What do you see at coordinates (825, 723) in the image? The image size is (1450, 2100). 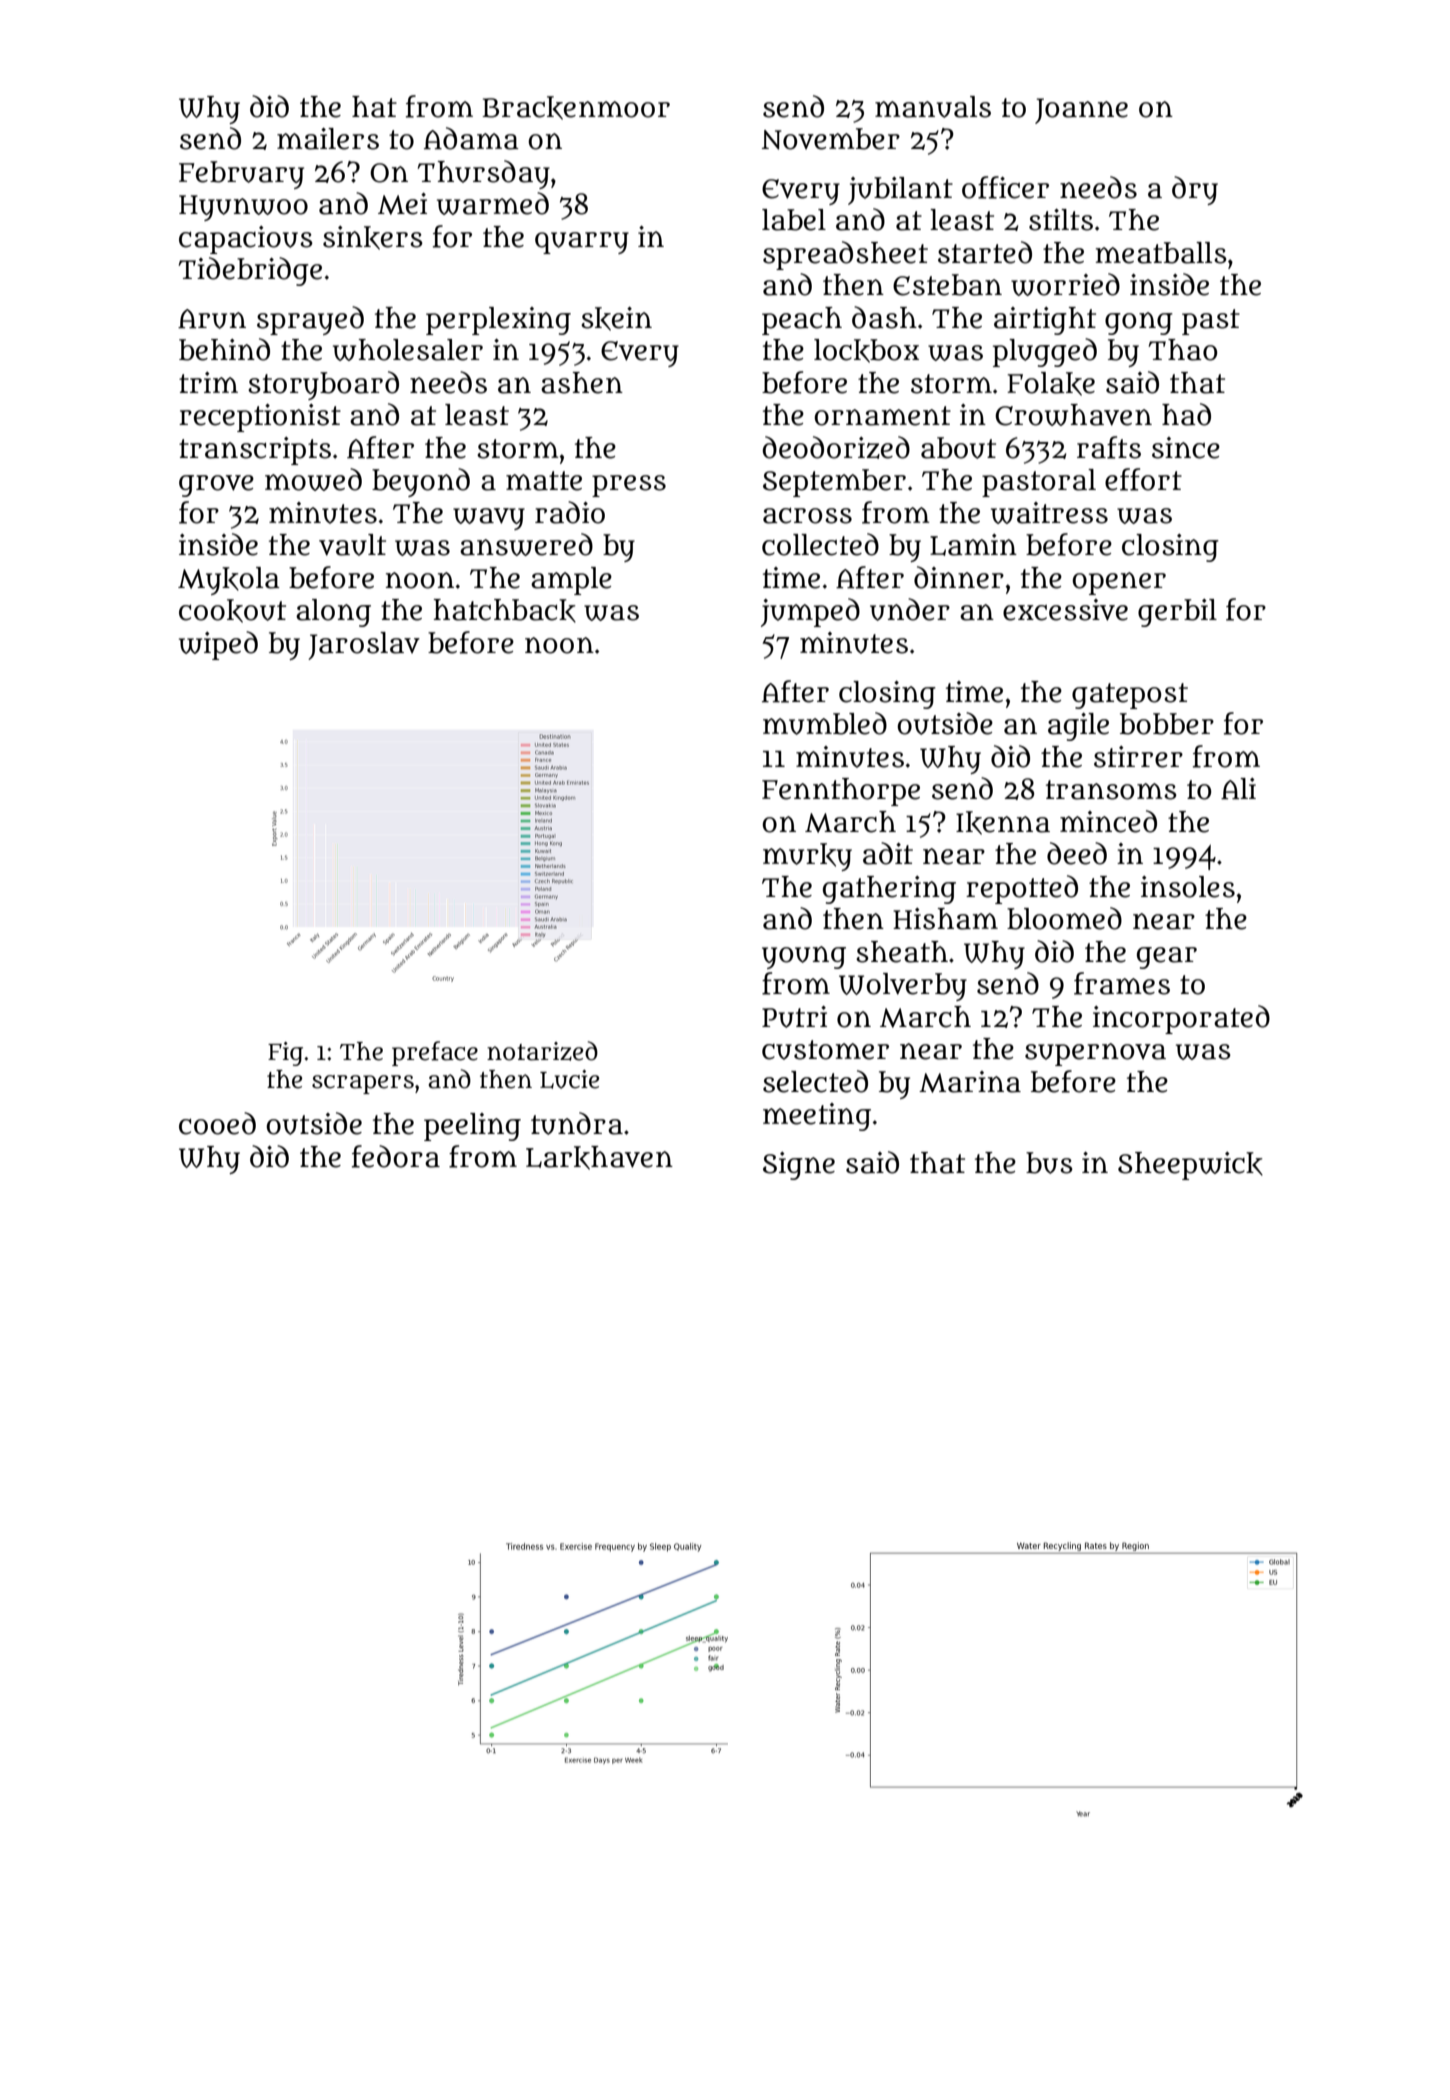 I see `mumbled` at bounding box center [825, 723].
